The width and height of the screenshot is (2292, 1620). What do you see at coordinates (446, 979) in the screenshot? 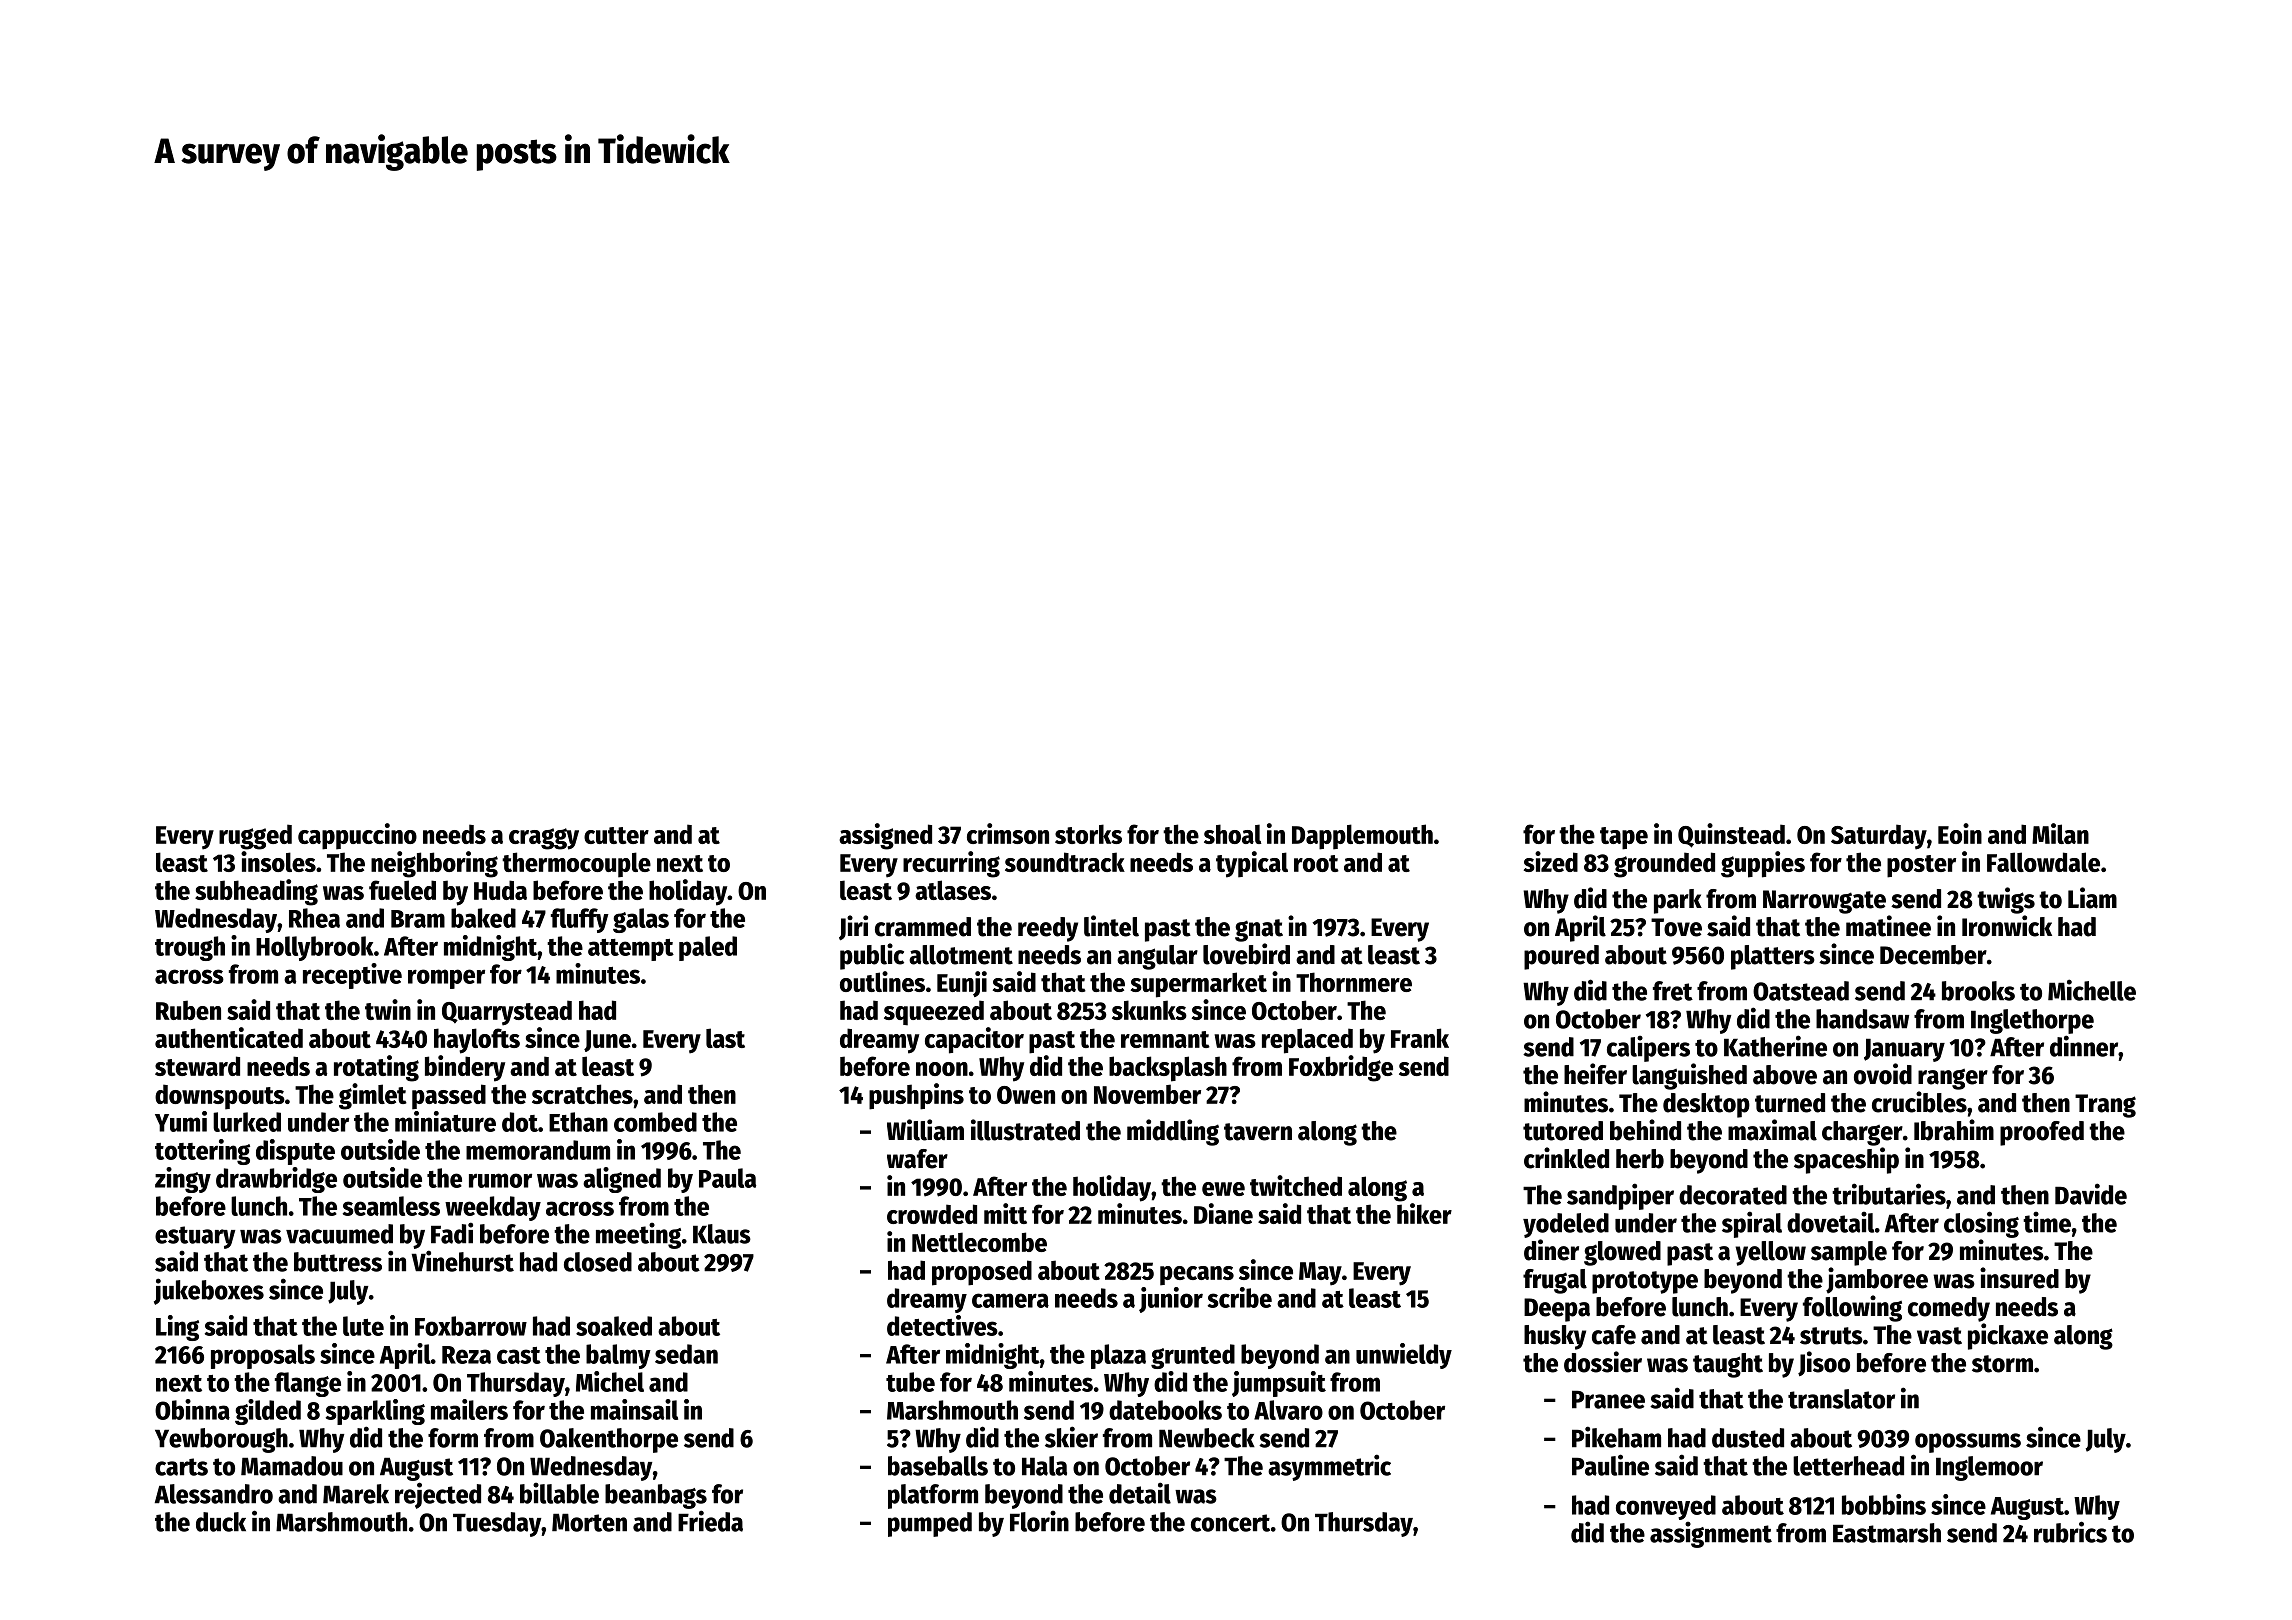
I see `romper` at bounding box center [446, 979].
